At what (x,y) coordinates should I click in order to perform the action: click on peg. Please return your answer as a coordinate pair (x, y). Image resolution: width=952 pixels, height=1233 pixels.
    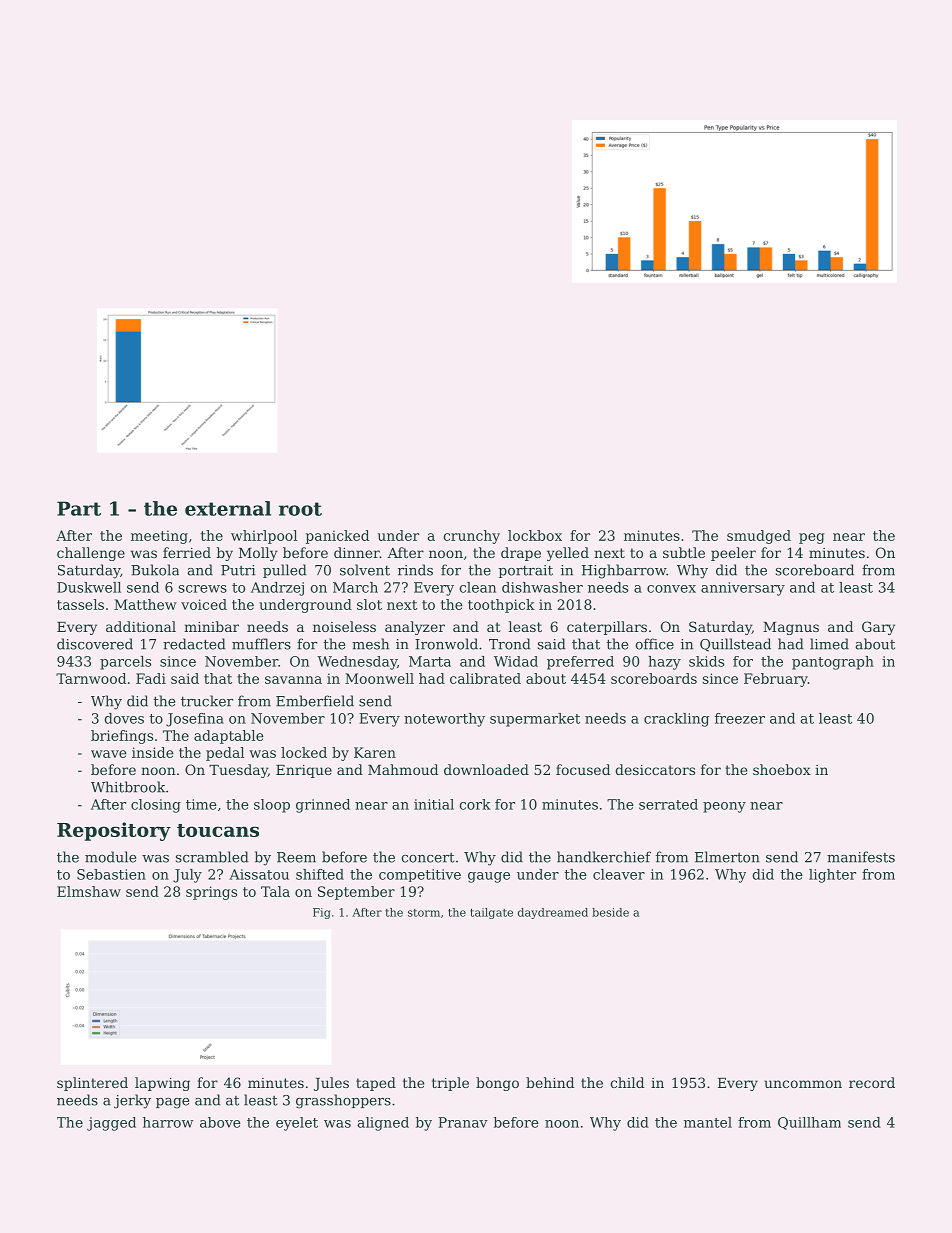
    Looking at the image, I should click on (812, 538).
